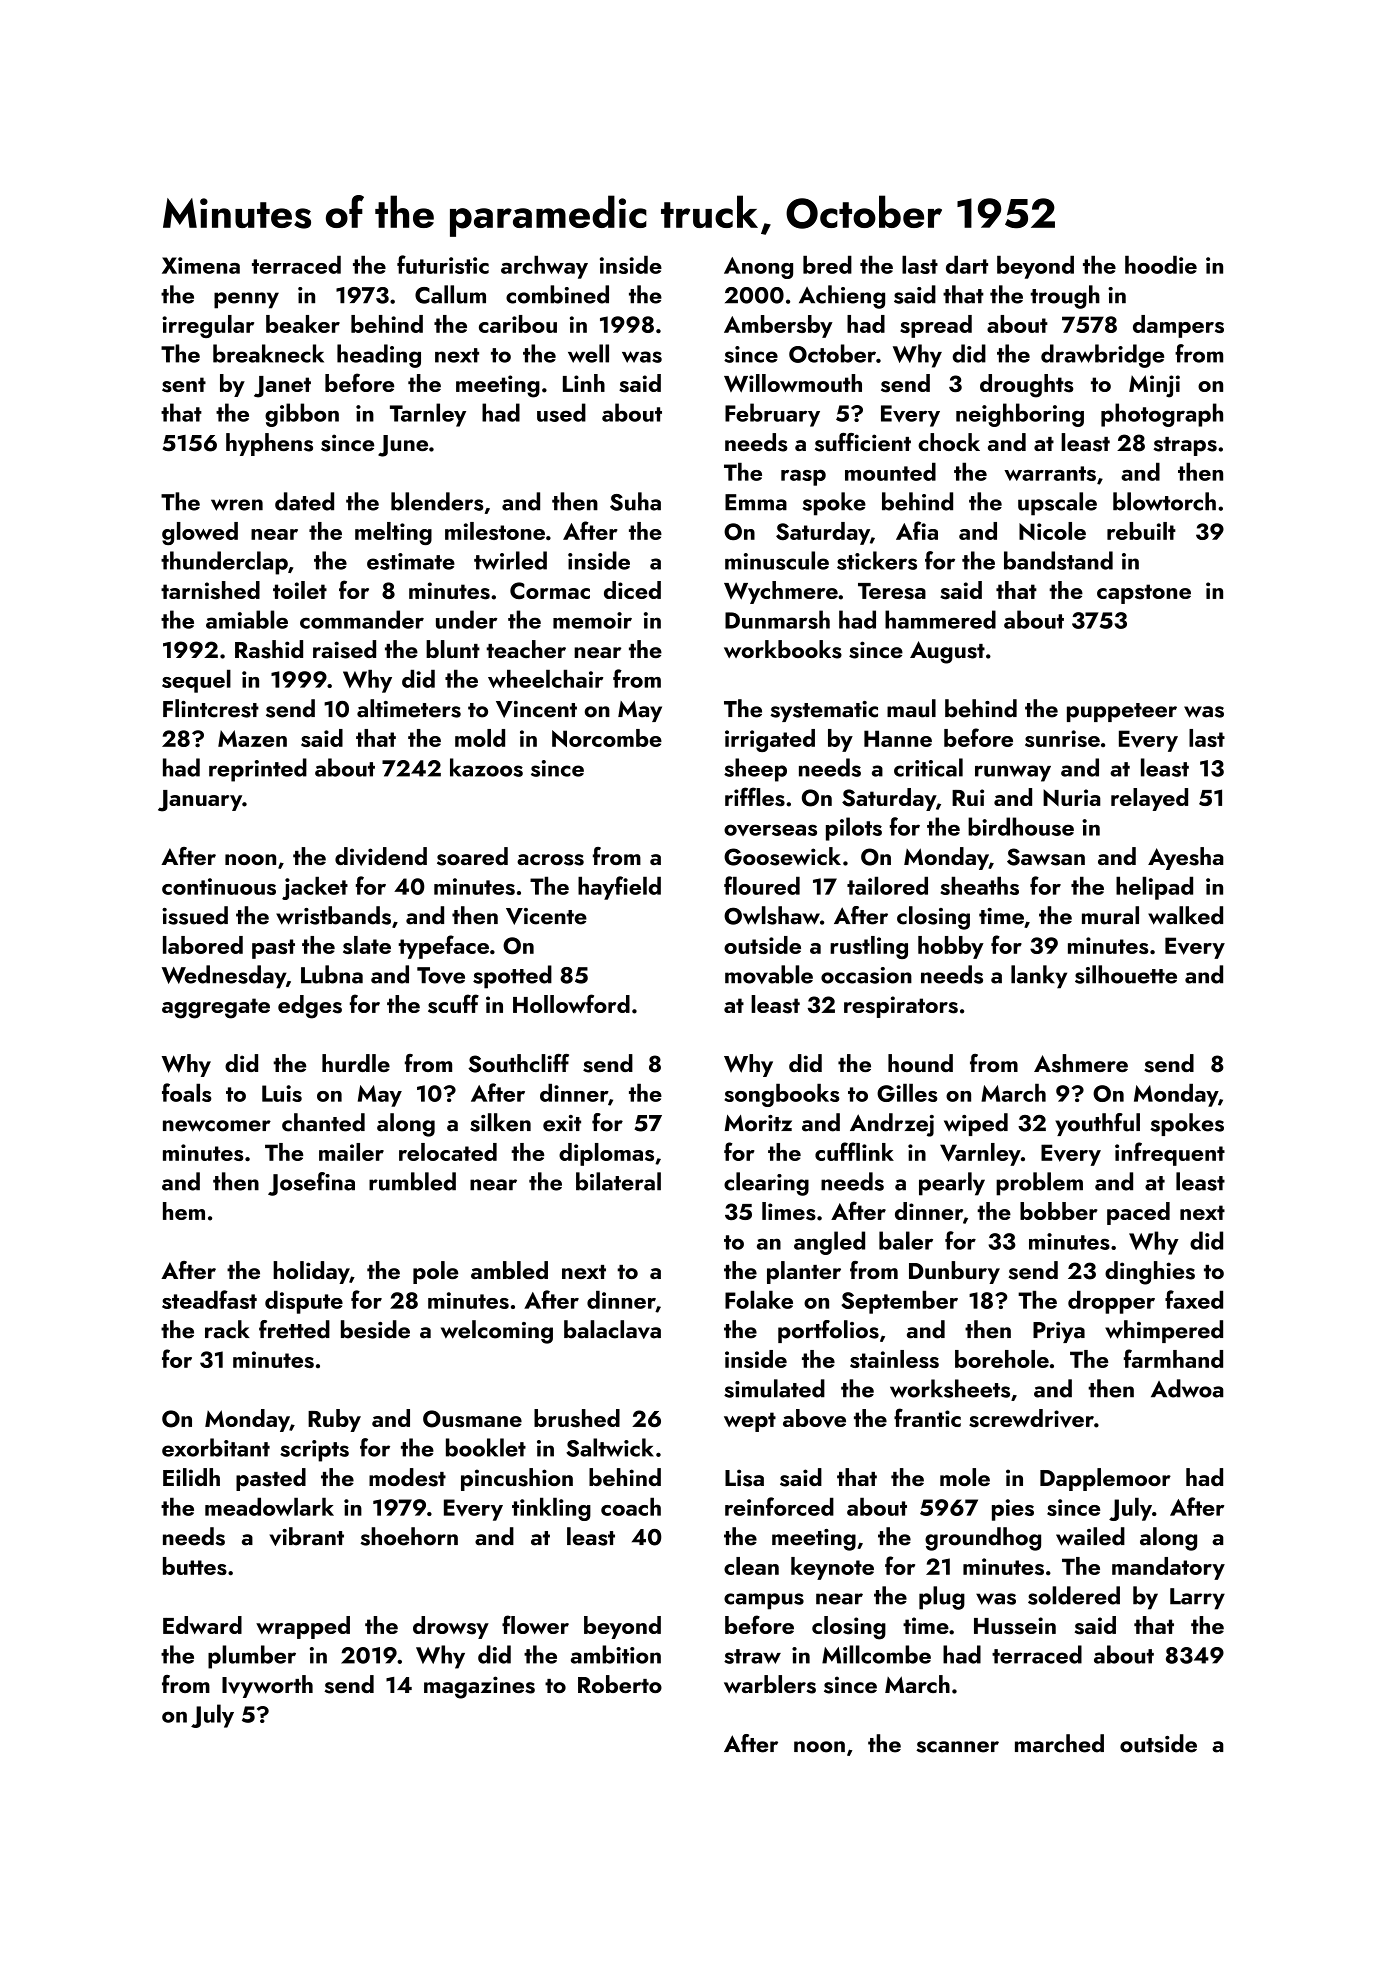  I want to click on sheep, so click(755, 770).
